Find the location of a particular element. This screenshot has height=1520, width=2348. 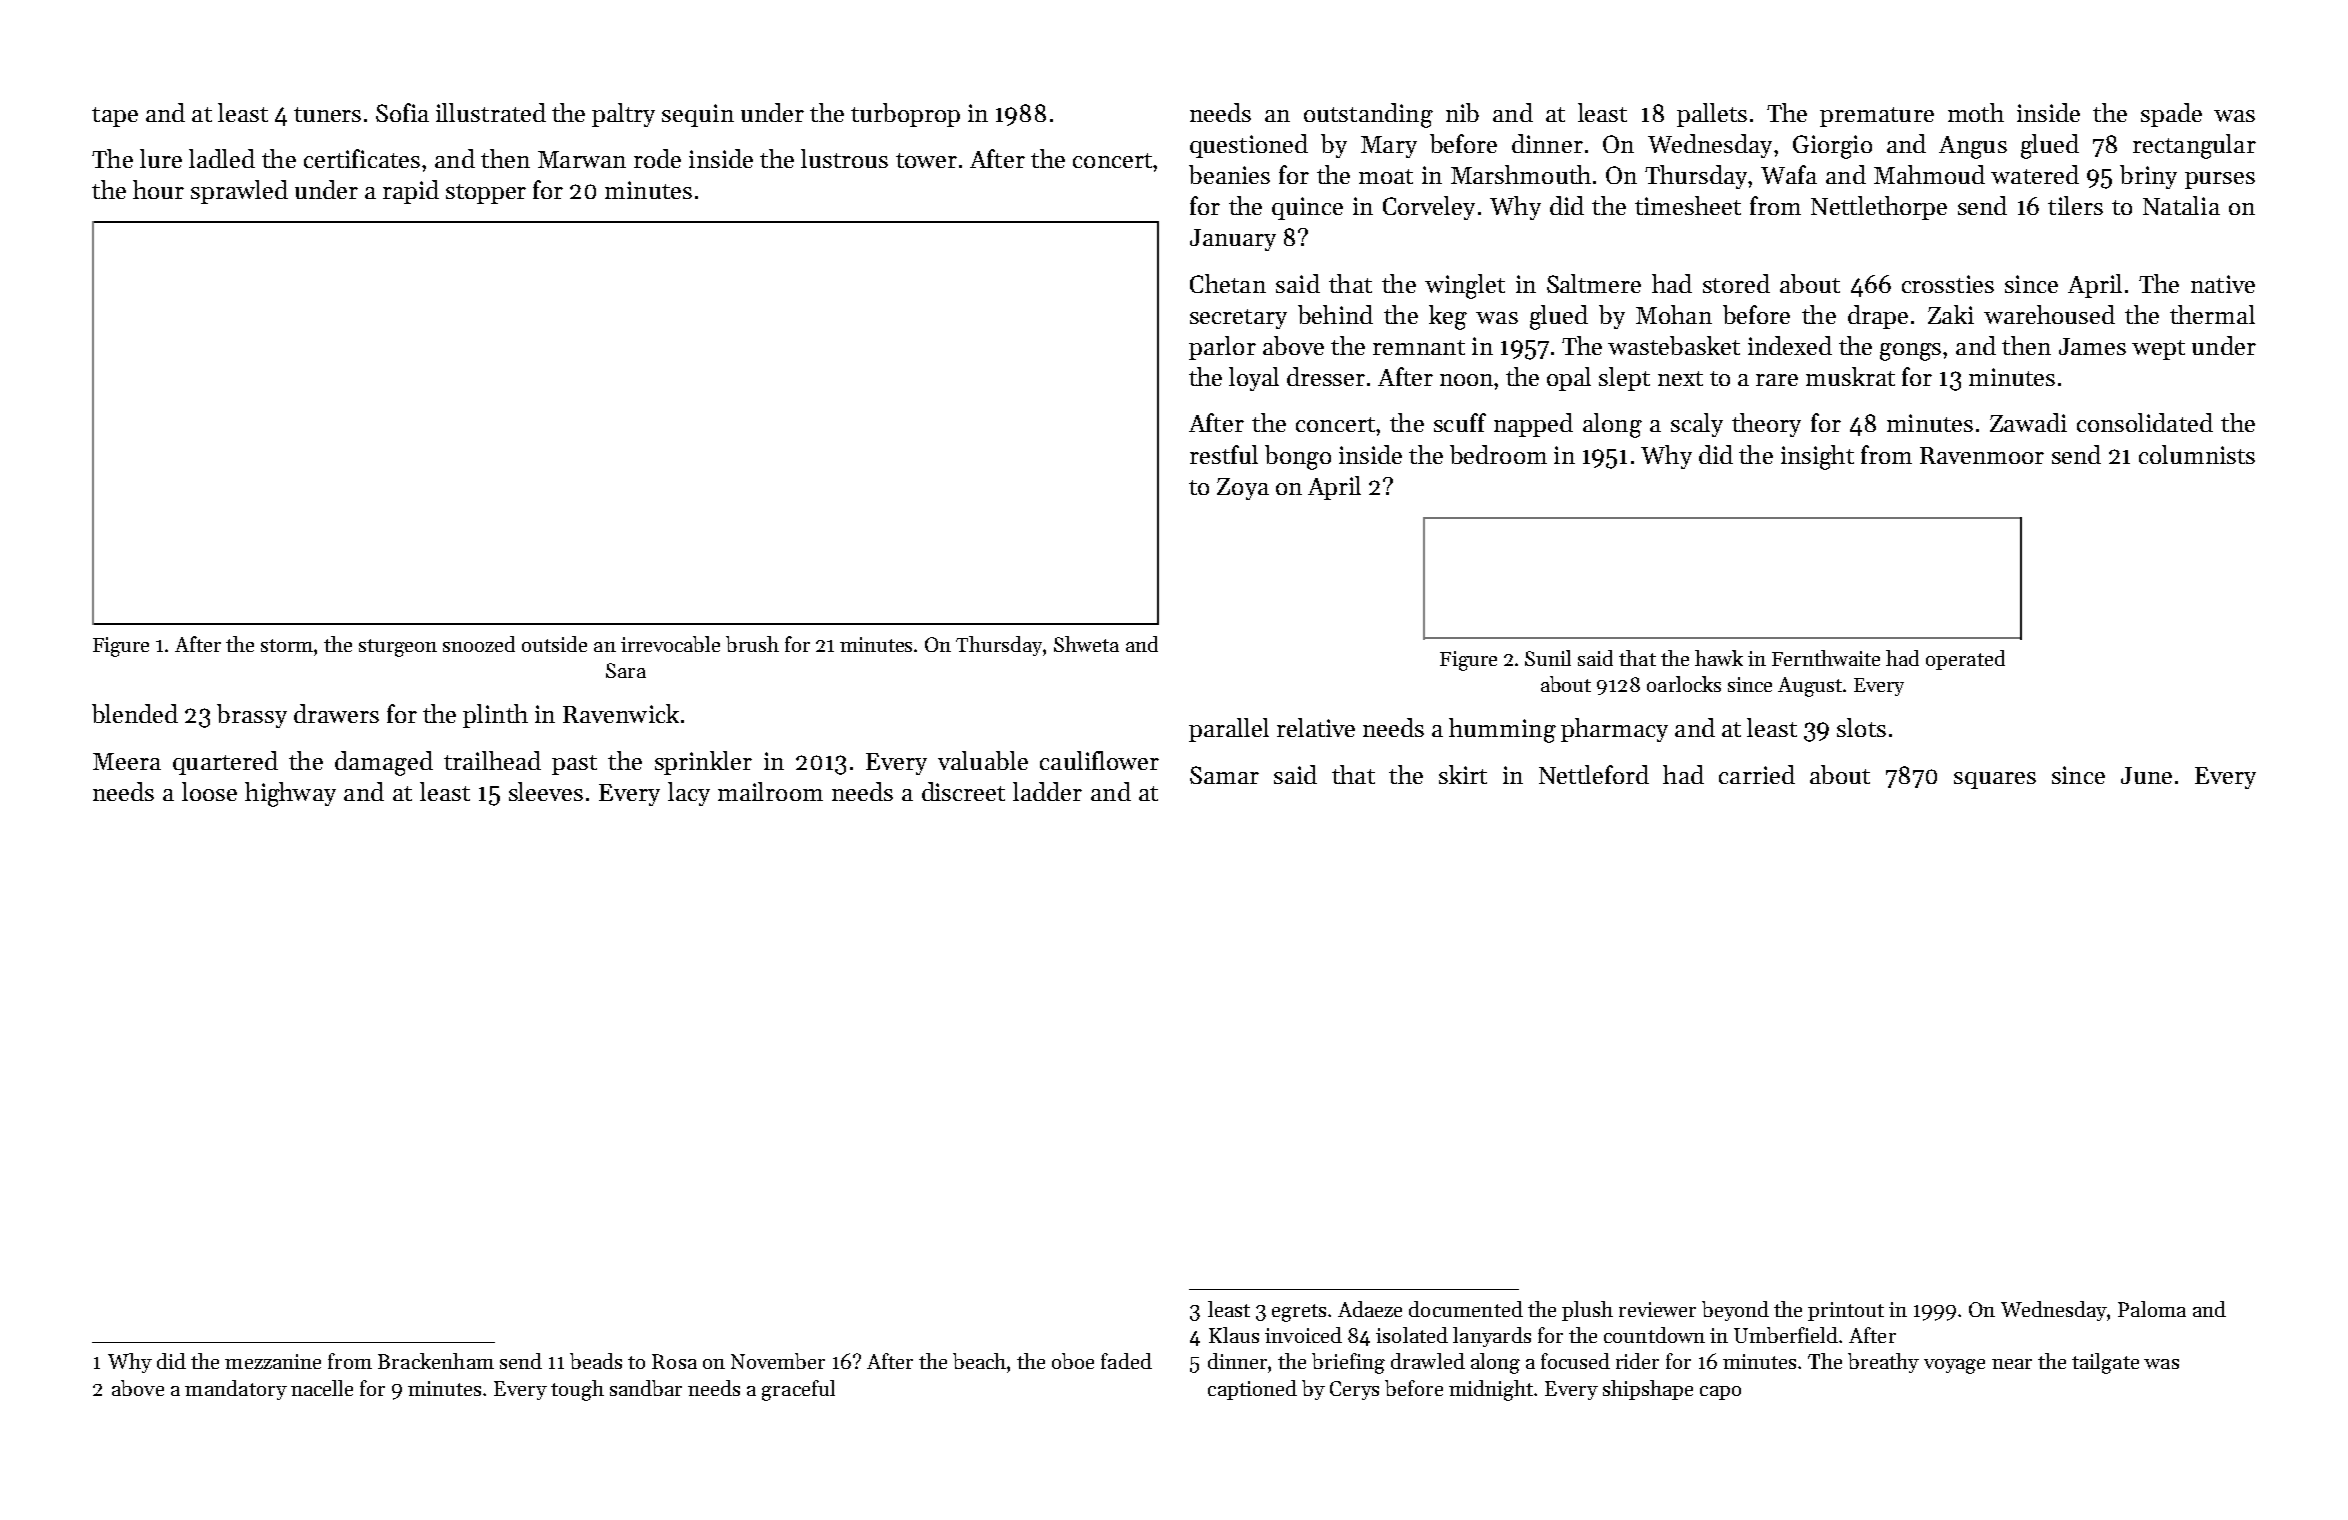

Zoya is located at coordinates (1243, 489).
